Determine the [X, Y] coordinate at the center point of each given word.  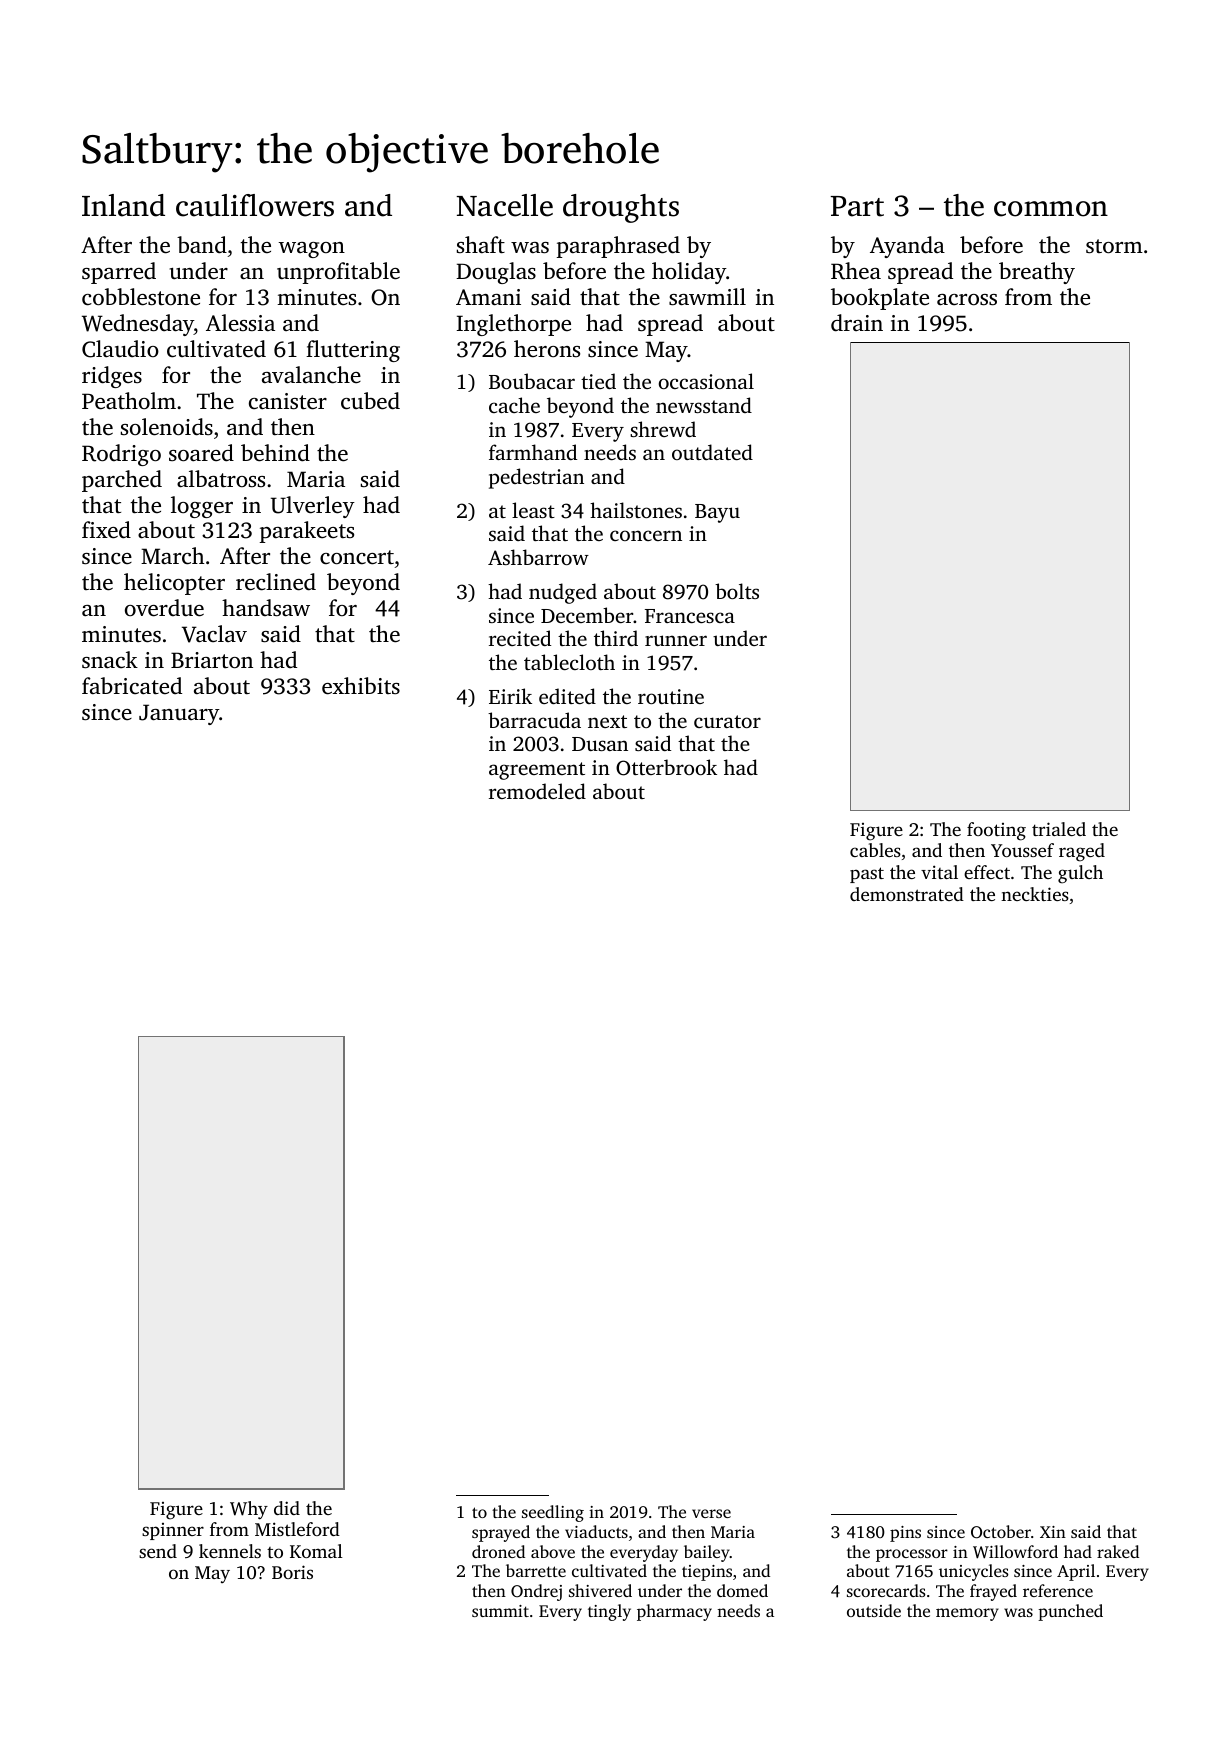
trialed [1059, 829]
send [158, 1551]
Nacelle [504, 205]
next [607, 721]
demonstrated [907, 894]
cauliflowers [255, 205]
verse [711, 1513]
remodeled [537, 791]
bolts [737, 591]
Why [249, 1510]
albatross [221, 478]
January [179, 714]
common [1051, 209]
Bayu [717, 513]
